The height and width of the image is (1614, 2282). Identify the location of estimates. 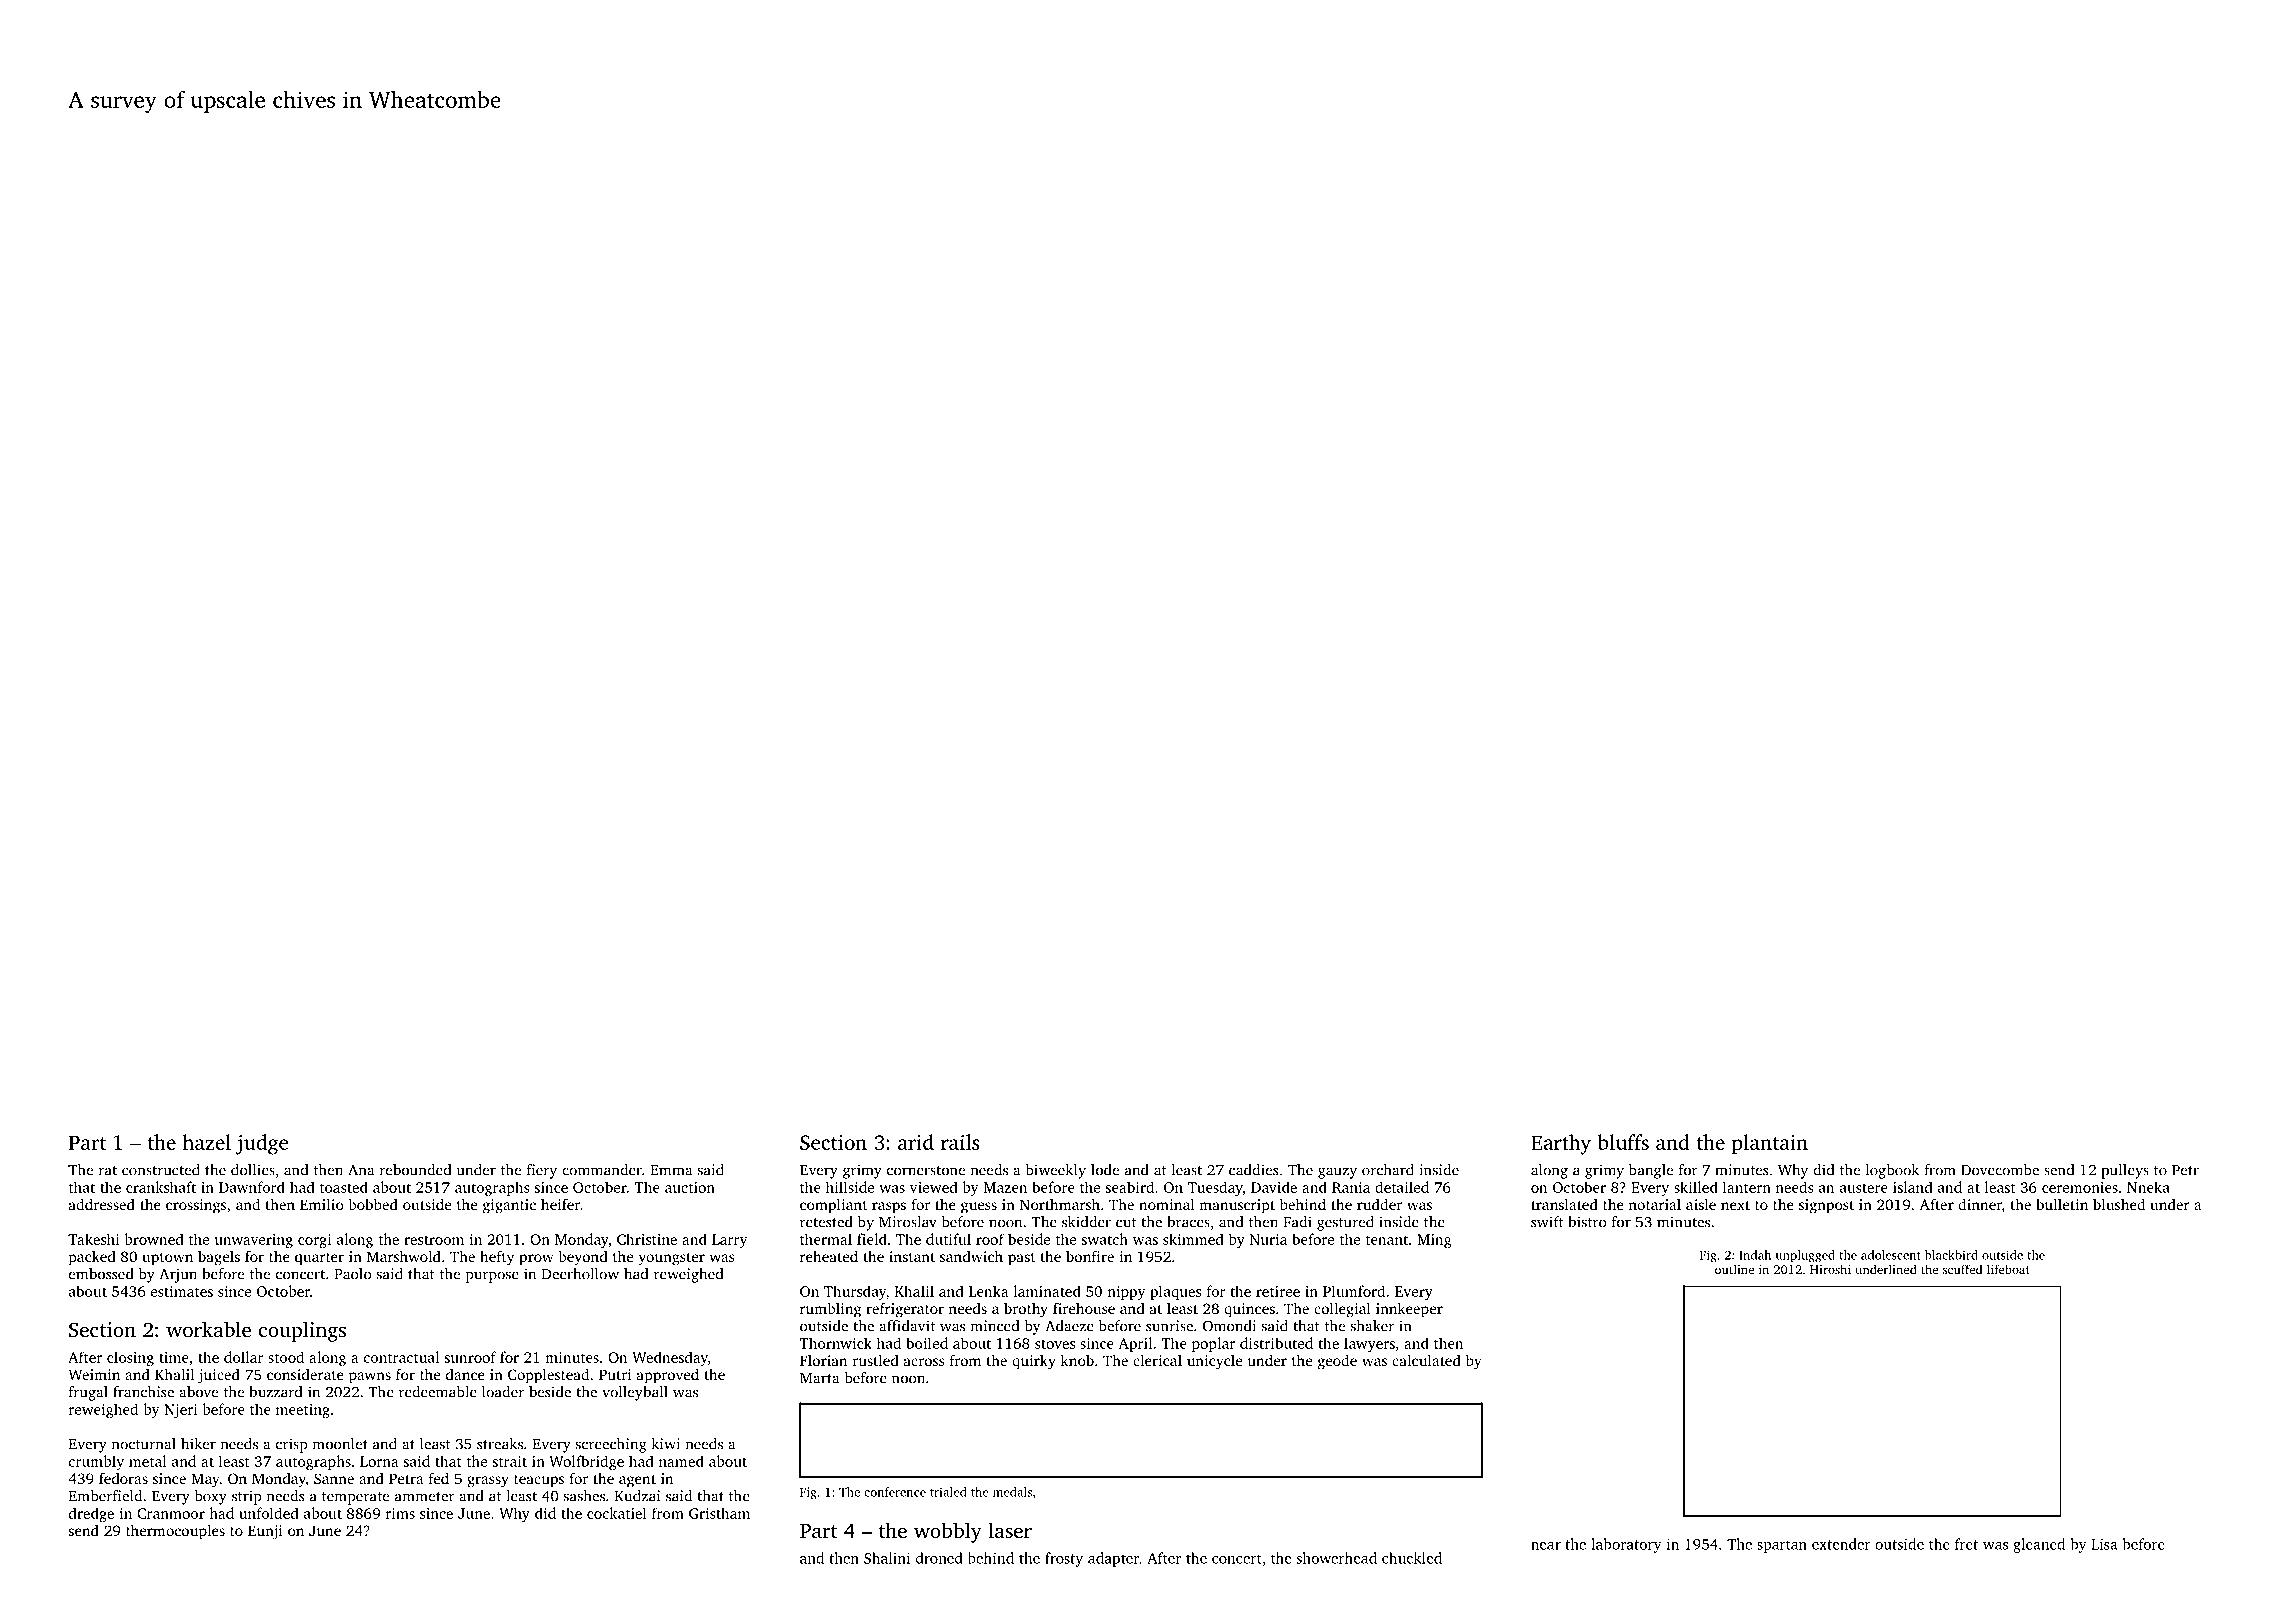
(182, 1291).
